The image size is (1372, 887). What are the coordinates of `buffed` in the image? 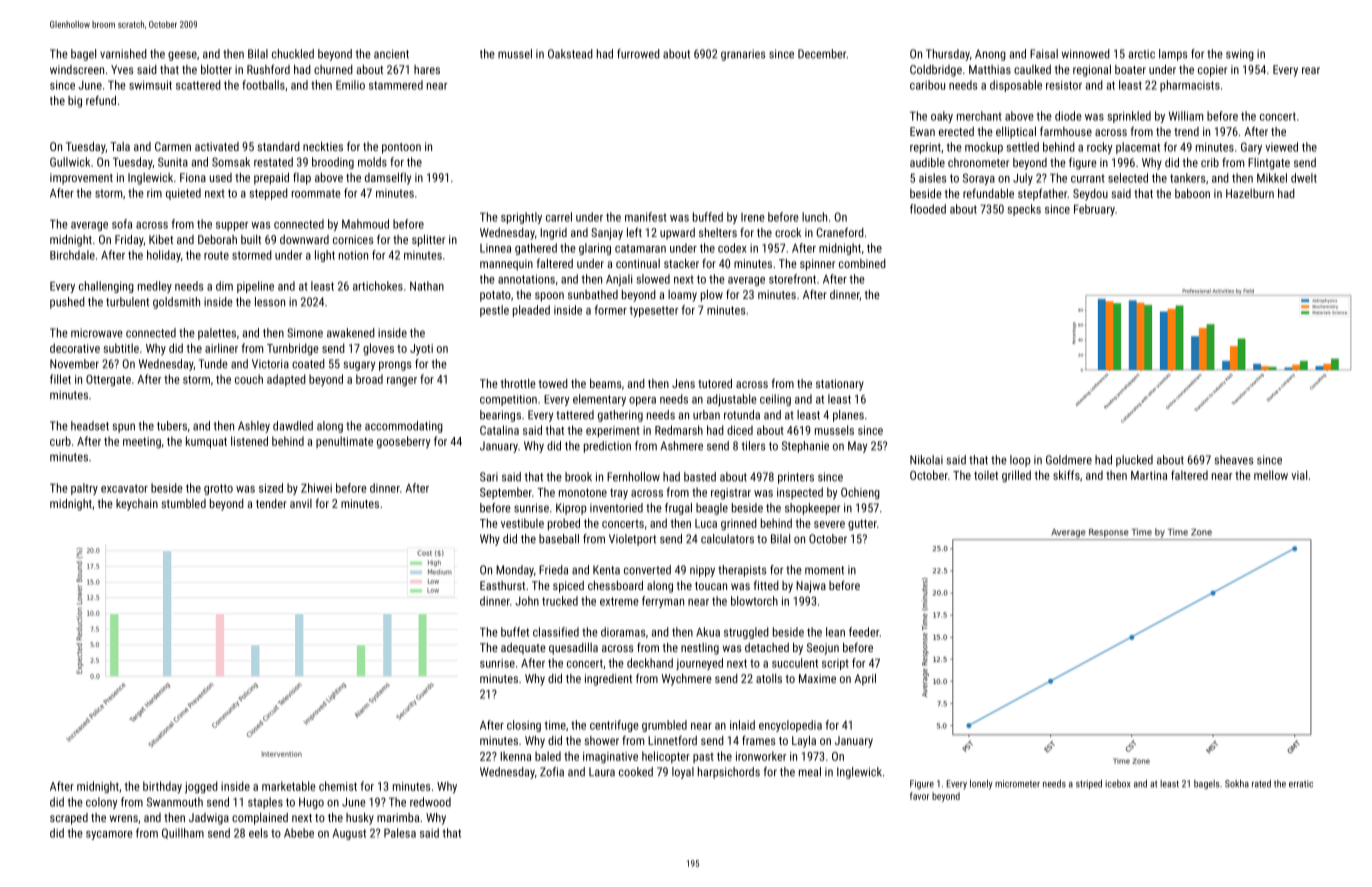 It's located at (708, 217).
